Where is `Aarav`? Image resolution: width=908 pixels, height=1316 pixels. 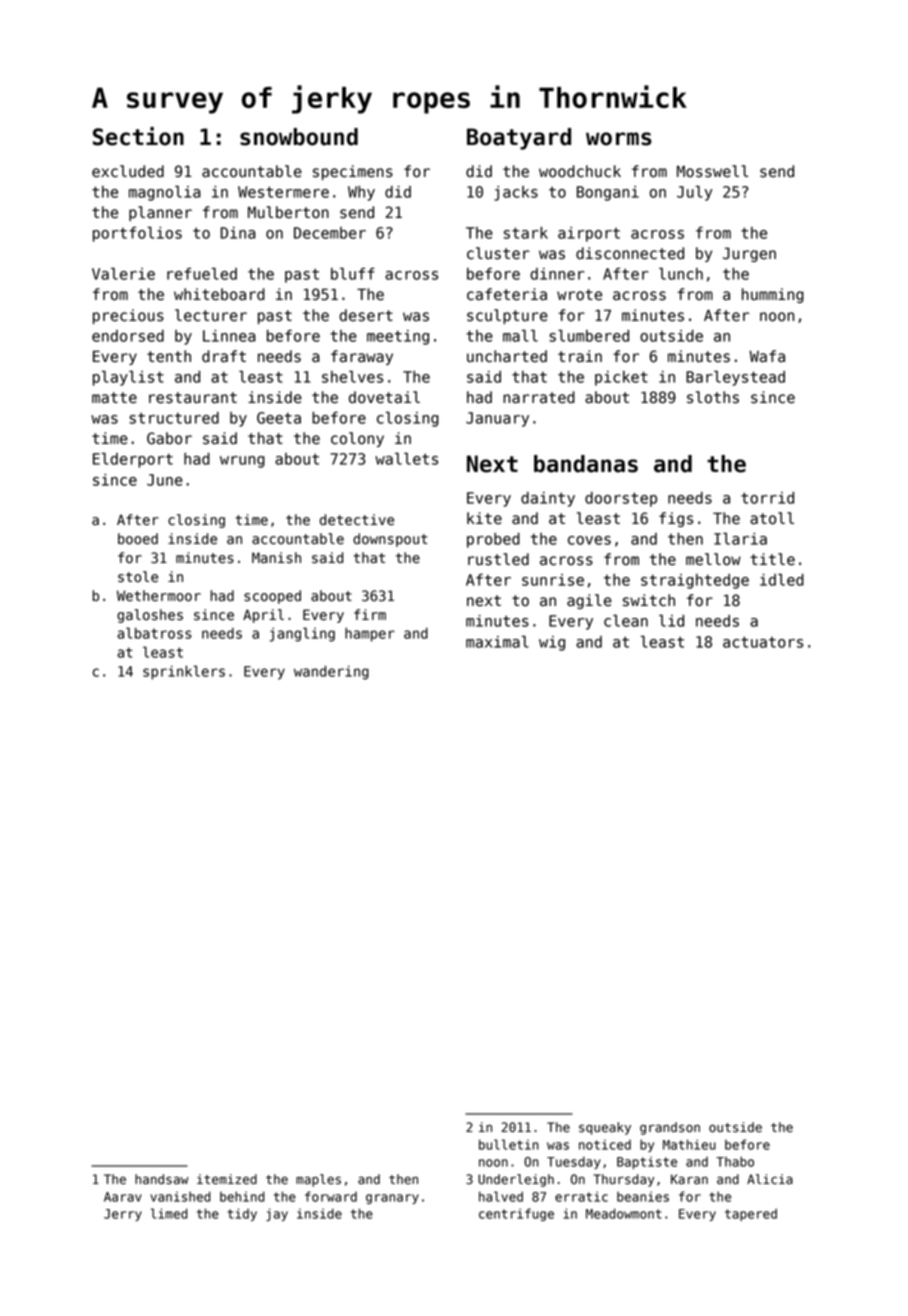
Aarav is located at coordinates (123, 1197).
